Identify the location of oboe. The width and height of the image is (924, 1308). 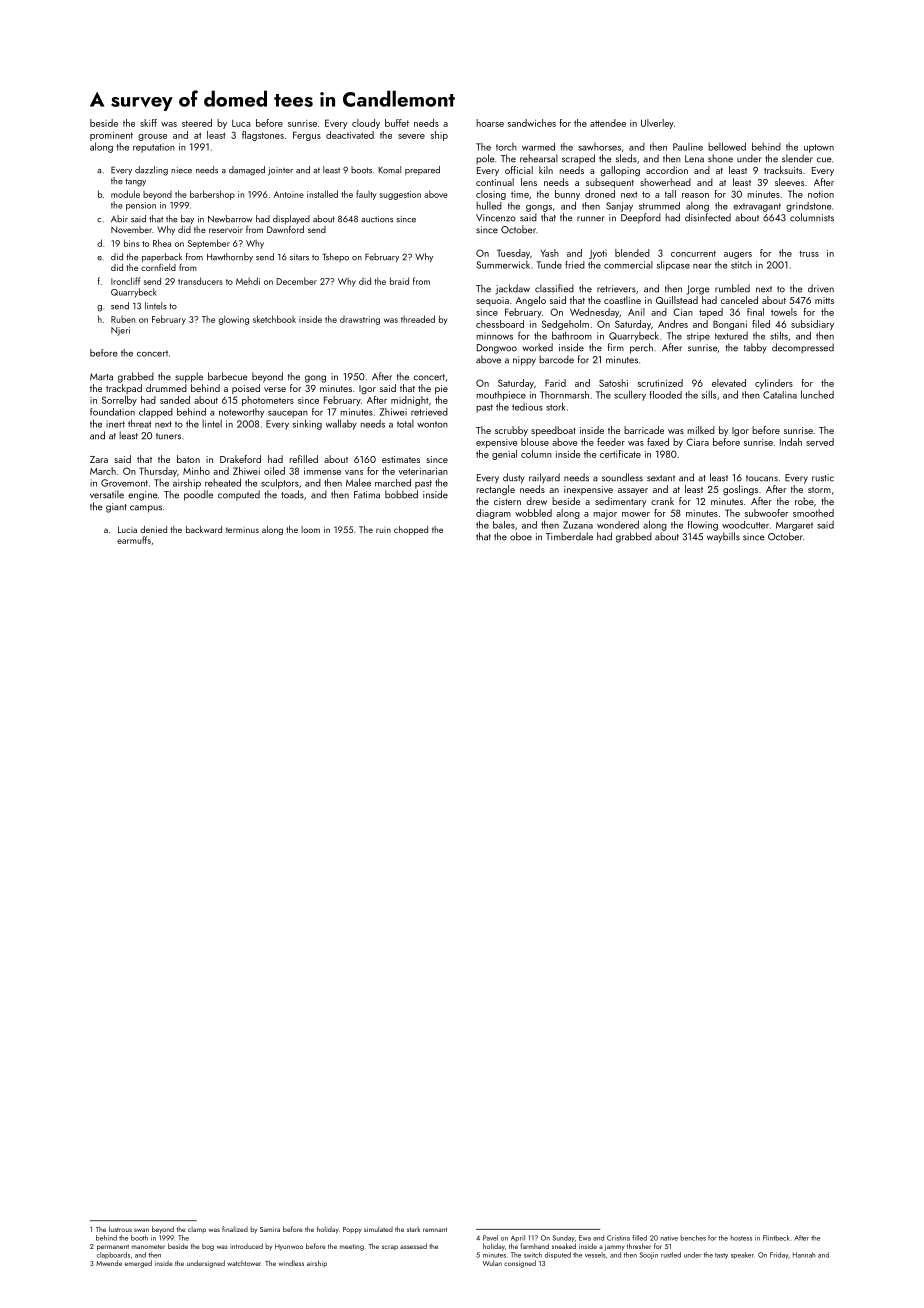
(521, 536).
